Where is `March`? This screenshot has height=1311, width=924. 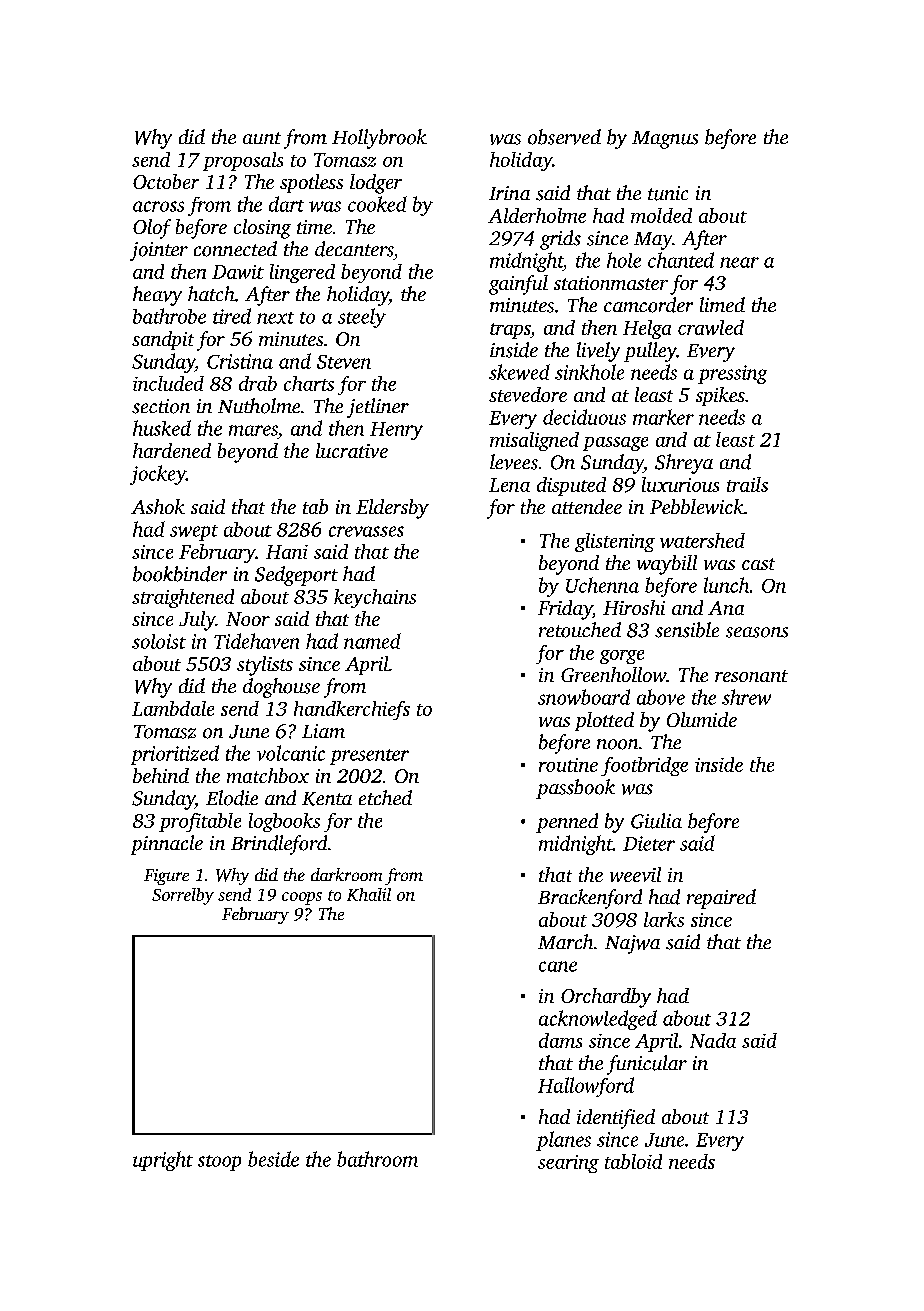
March is located at coordinates (565, 941).
